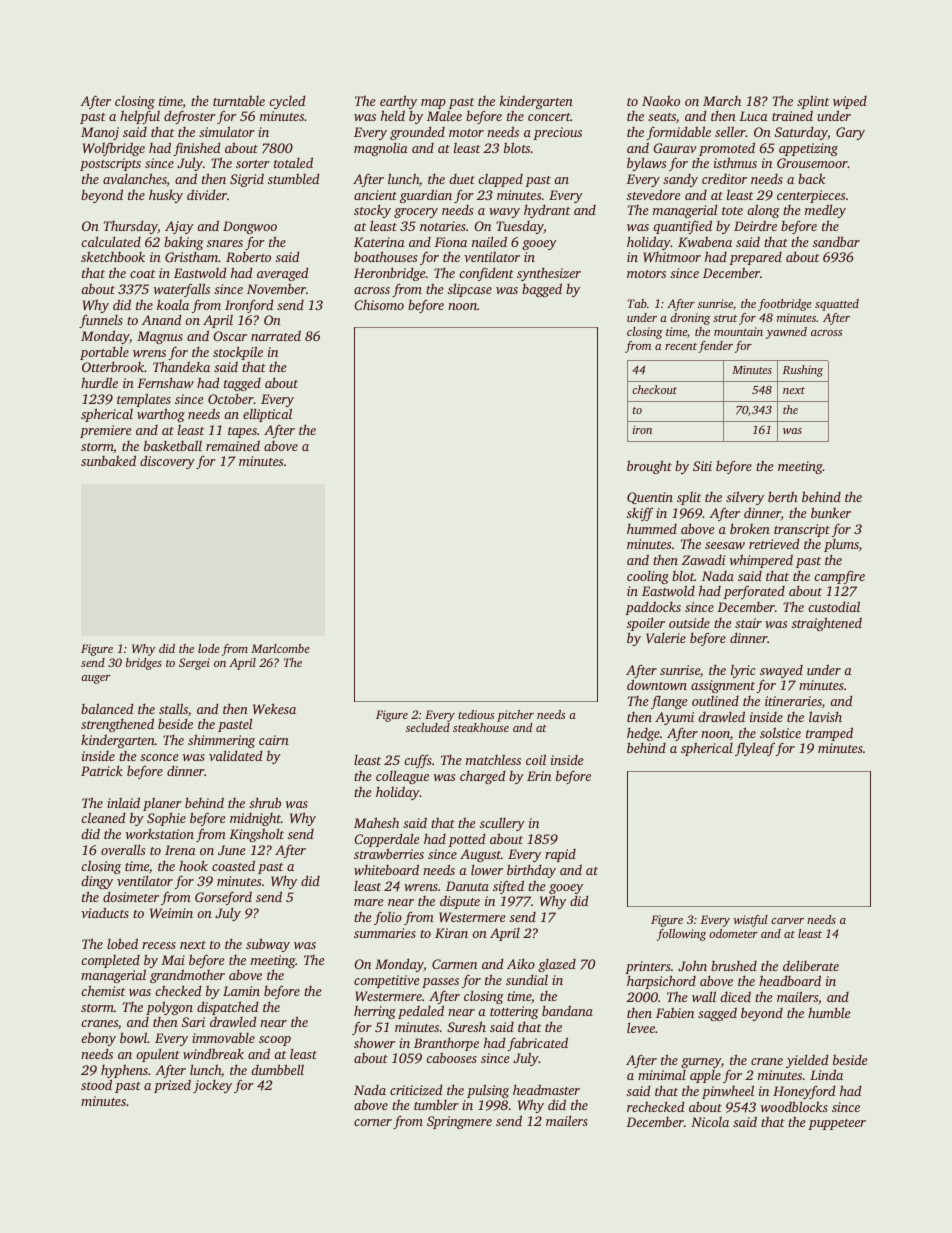 This screenshot has height=1233, width=952. I want to click on Siti, so click(702, 466).
